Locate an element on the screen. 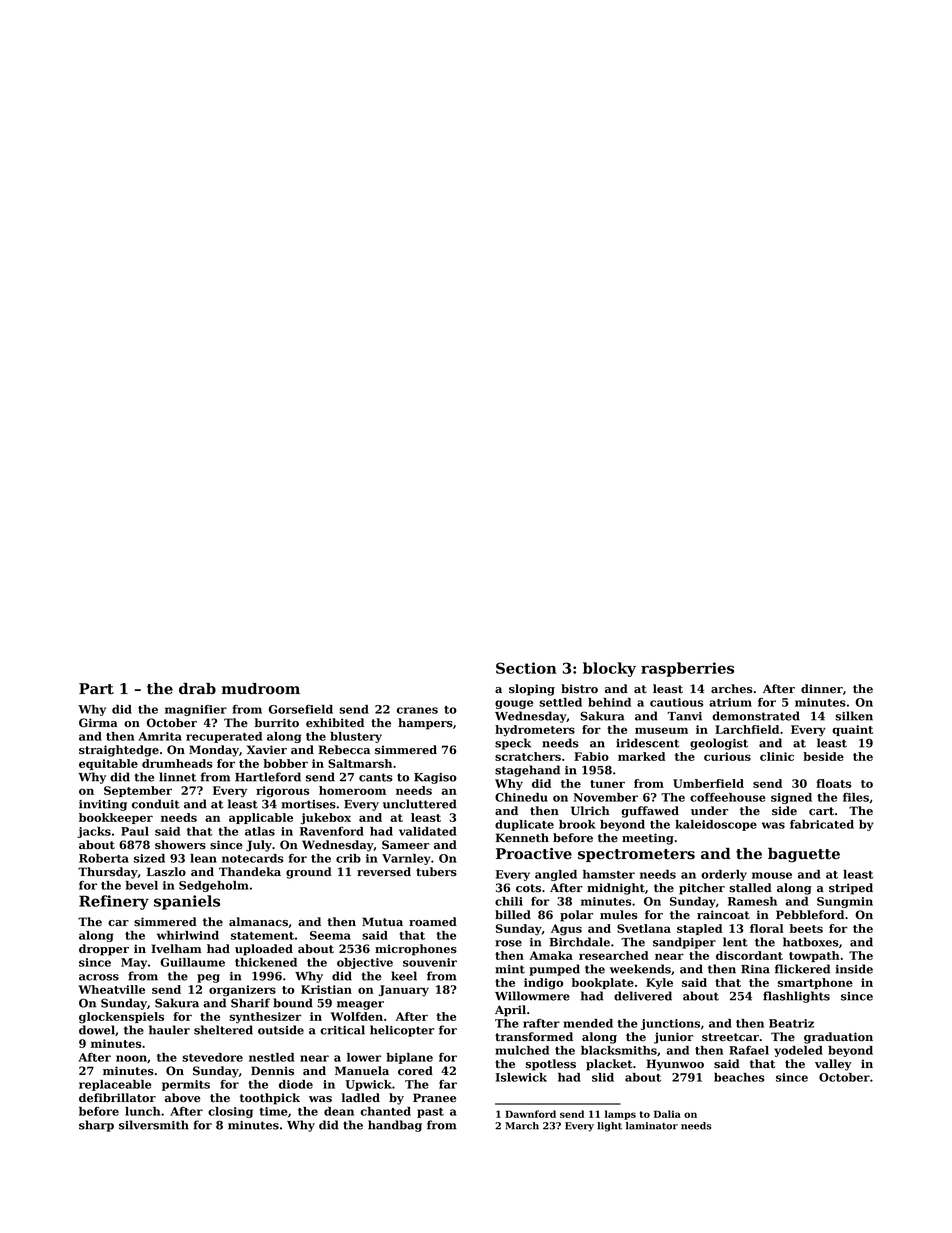  March is located at coordinates (522, 1126).
